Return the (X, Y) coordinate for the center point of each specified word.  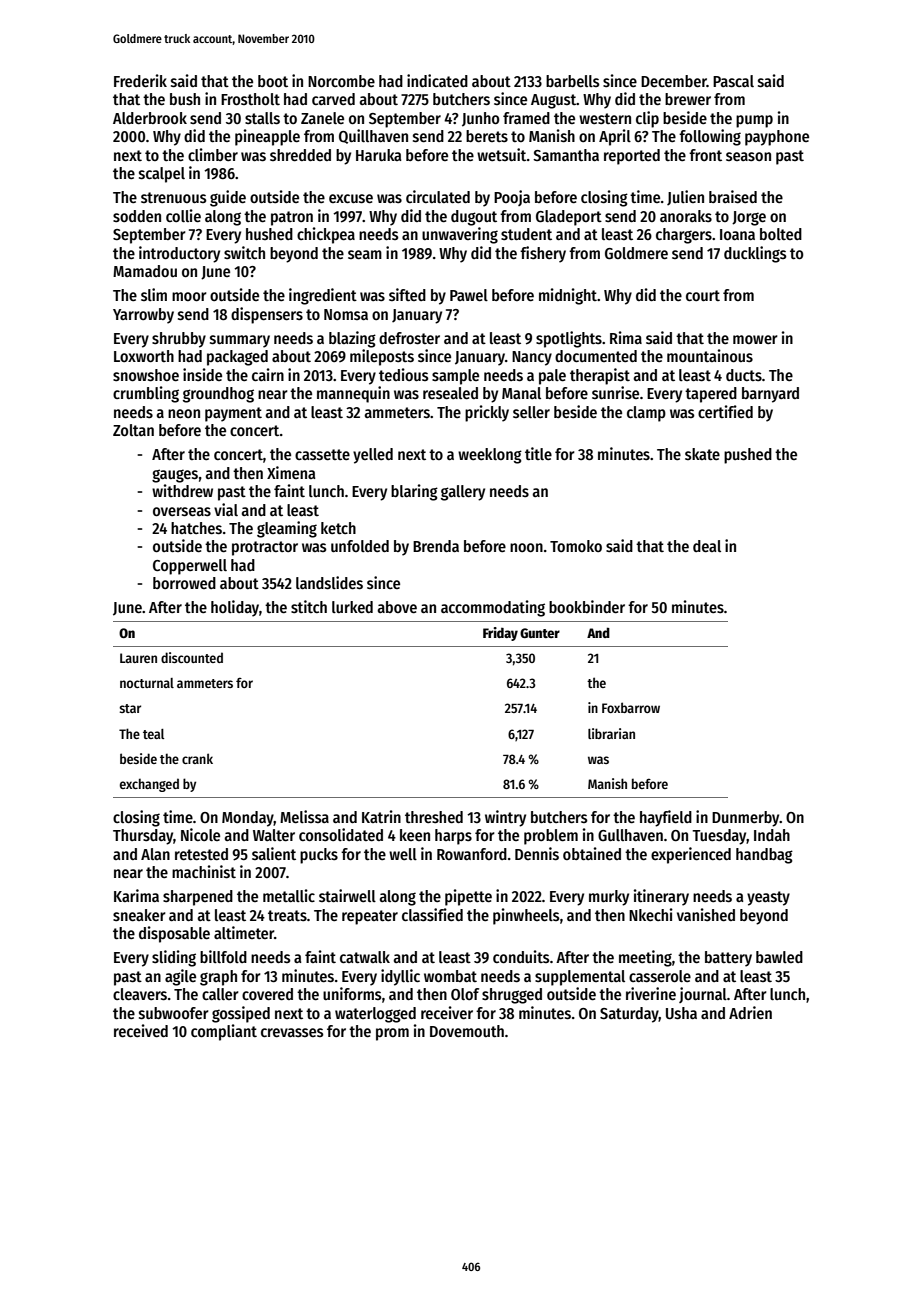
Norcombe (341, 81)
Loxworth (144, 356)
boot (273, 81)
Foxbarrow (631, 707)
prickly (487, 413)
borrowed (184, 583)
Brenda (436, 546)
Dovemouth (467, 1031)
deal (707, 546)
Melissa (304, 816)
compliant (224, 1032)
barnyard (770, 395)
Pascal (733, 81)
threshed (434, 817)
